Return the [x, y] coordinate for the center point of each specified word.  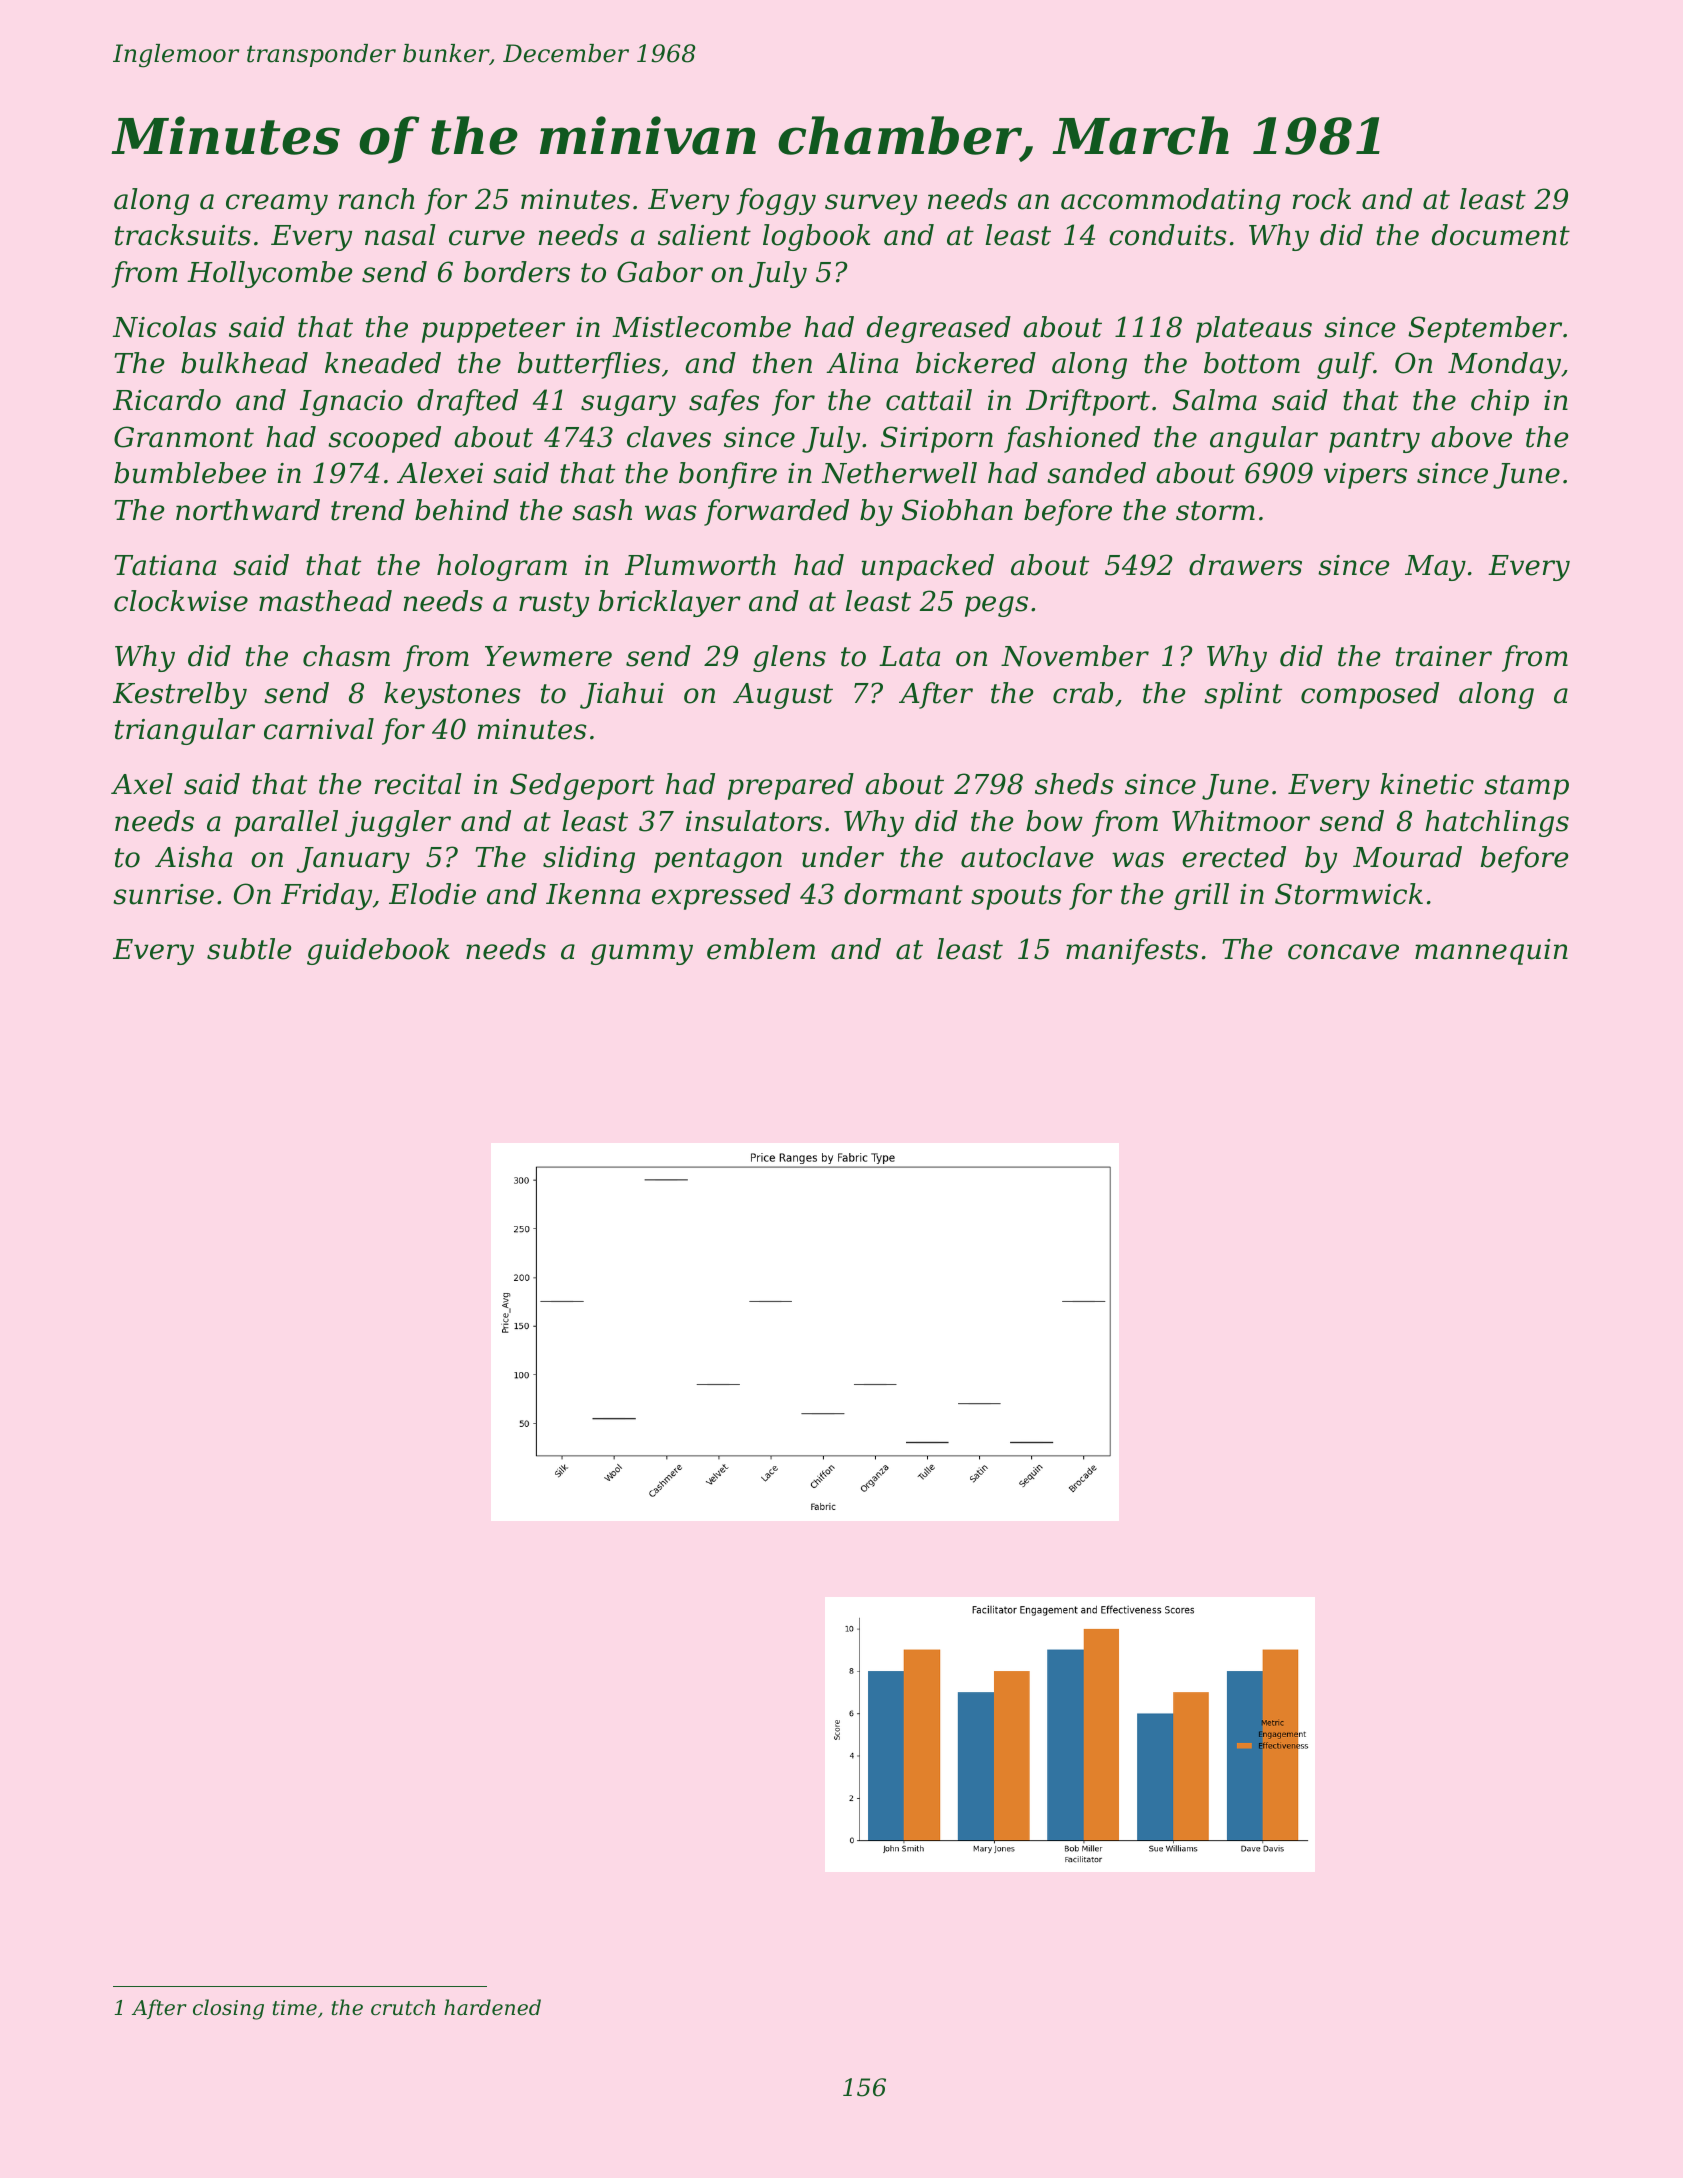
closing [228, 2009]
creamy [277, 204]
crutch [403, 2007]
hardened [492, 2007]
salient [704, 235]
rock [1322, 199]
